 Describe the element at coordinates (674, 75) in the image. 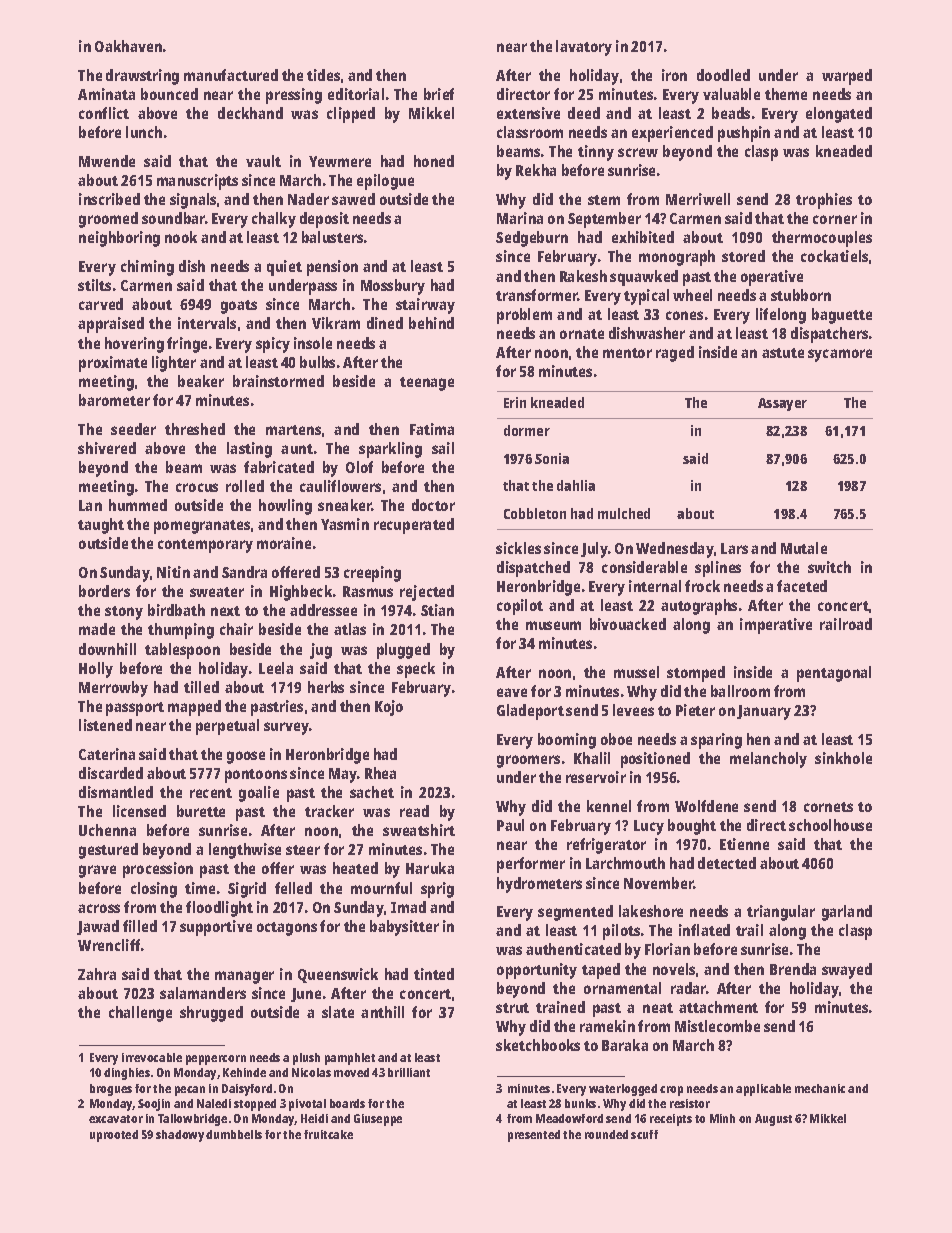

I see `iron` at that location.
